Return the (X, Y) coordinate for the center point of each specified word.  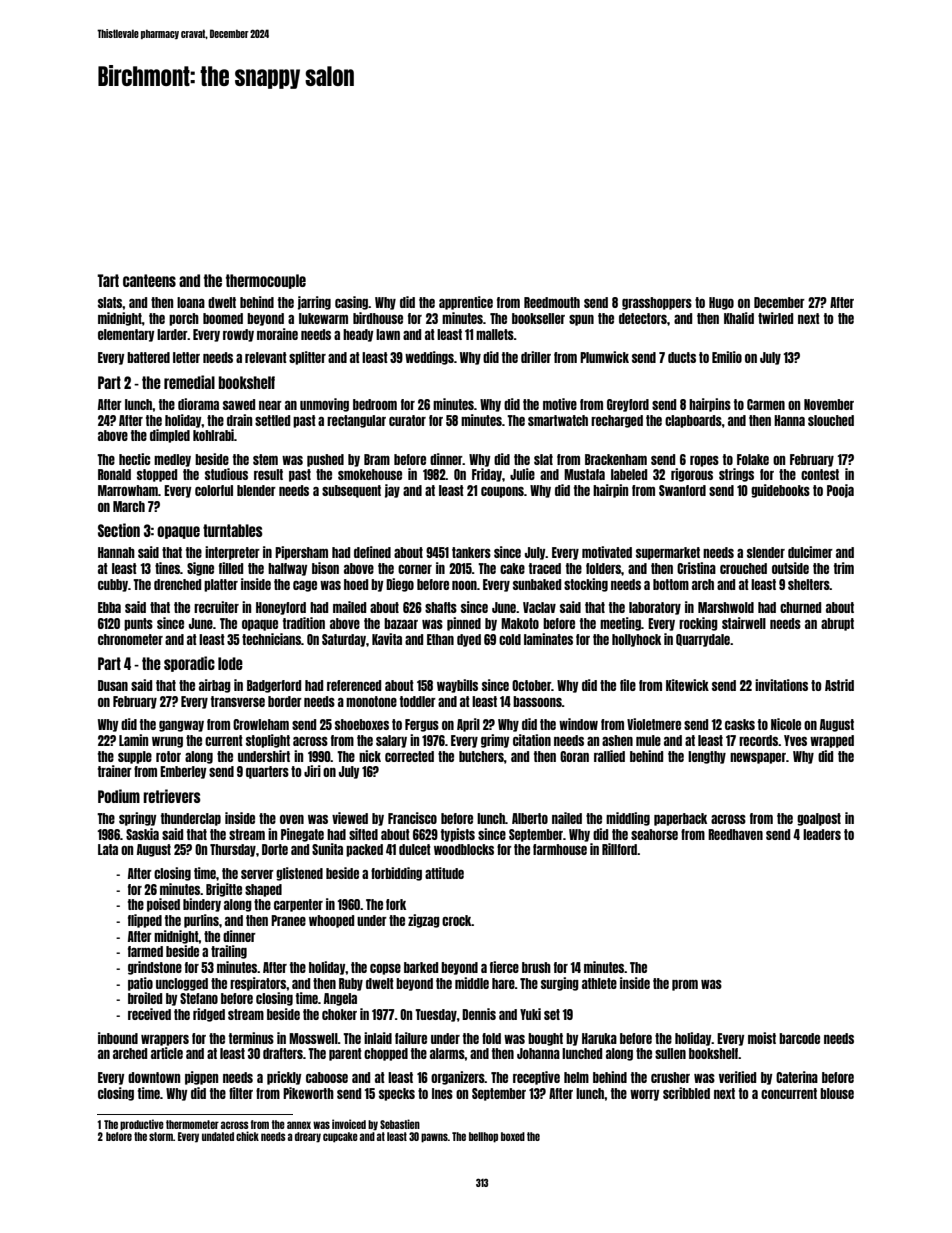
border (285, 701)
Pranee (288, 920)
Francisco (412, 818)
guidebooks (780, 491)
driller (536, 357)
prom (685, 985)
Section (119, 530)
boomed (223, 318)
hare (503, 983)
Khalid (739, 318)
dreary (308, 1137)
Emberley (183, 772)
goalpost (819, 819)
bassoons (537, 701)
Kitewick (687, 685)
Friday (487, 475)
